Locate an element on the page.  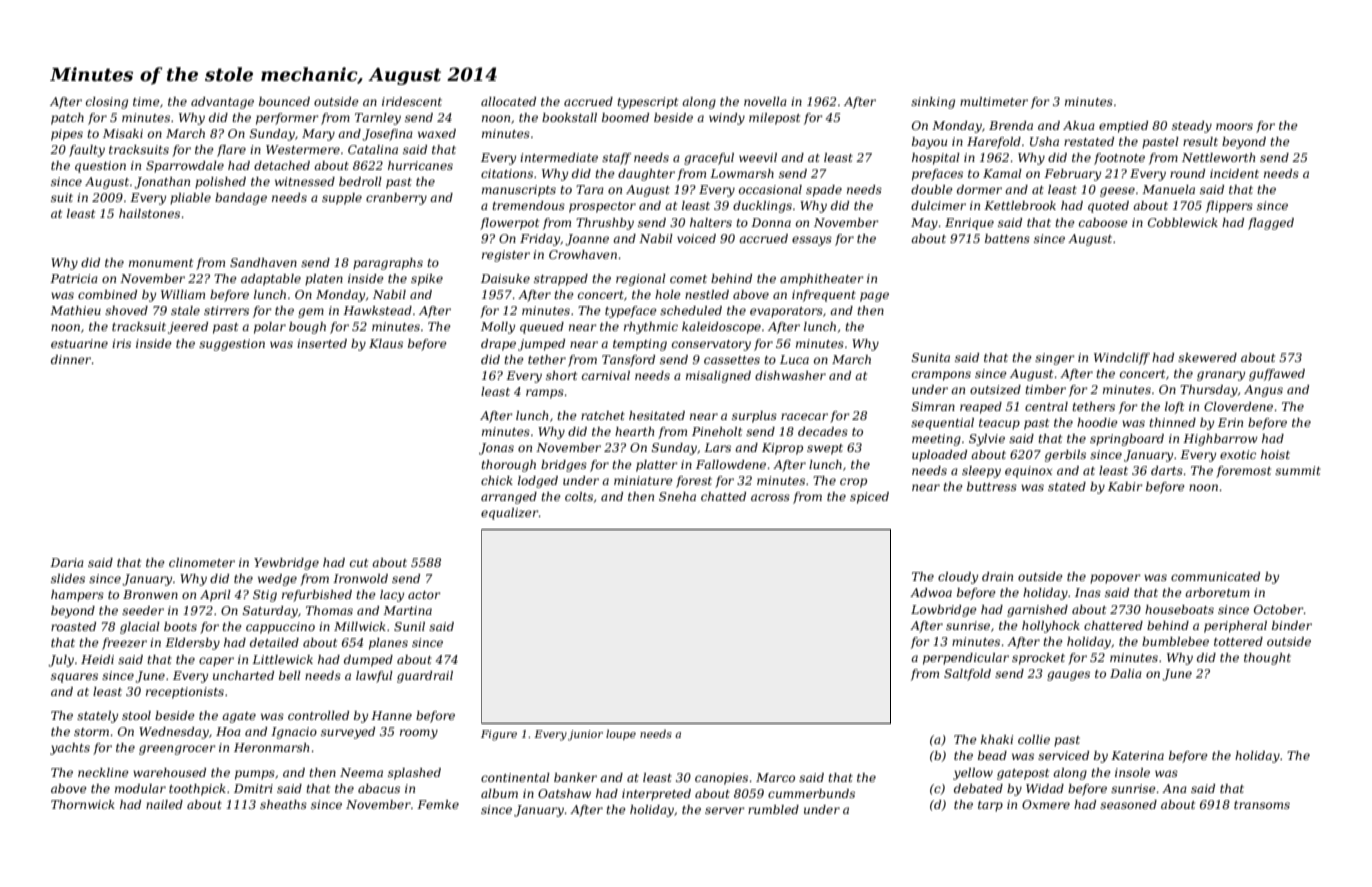
Cobblewick is located at coordinates (1183, 222).
